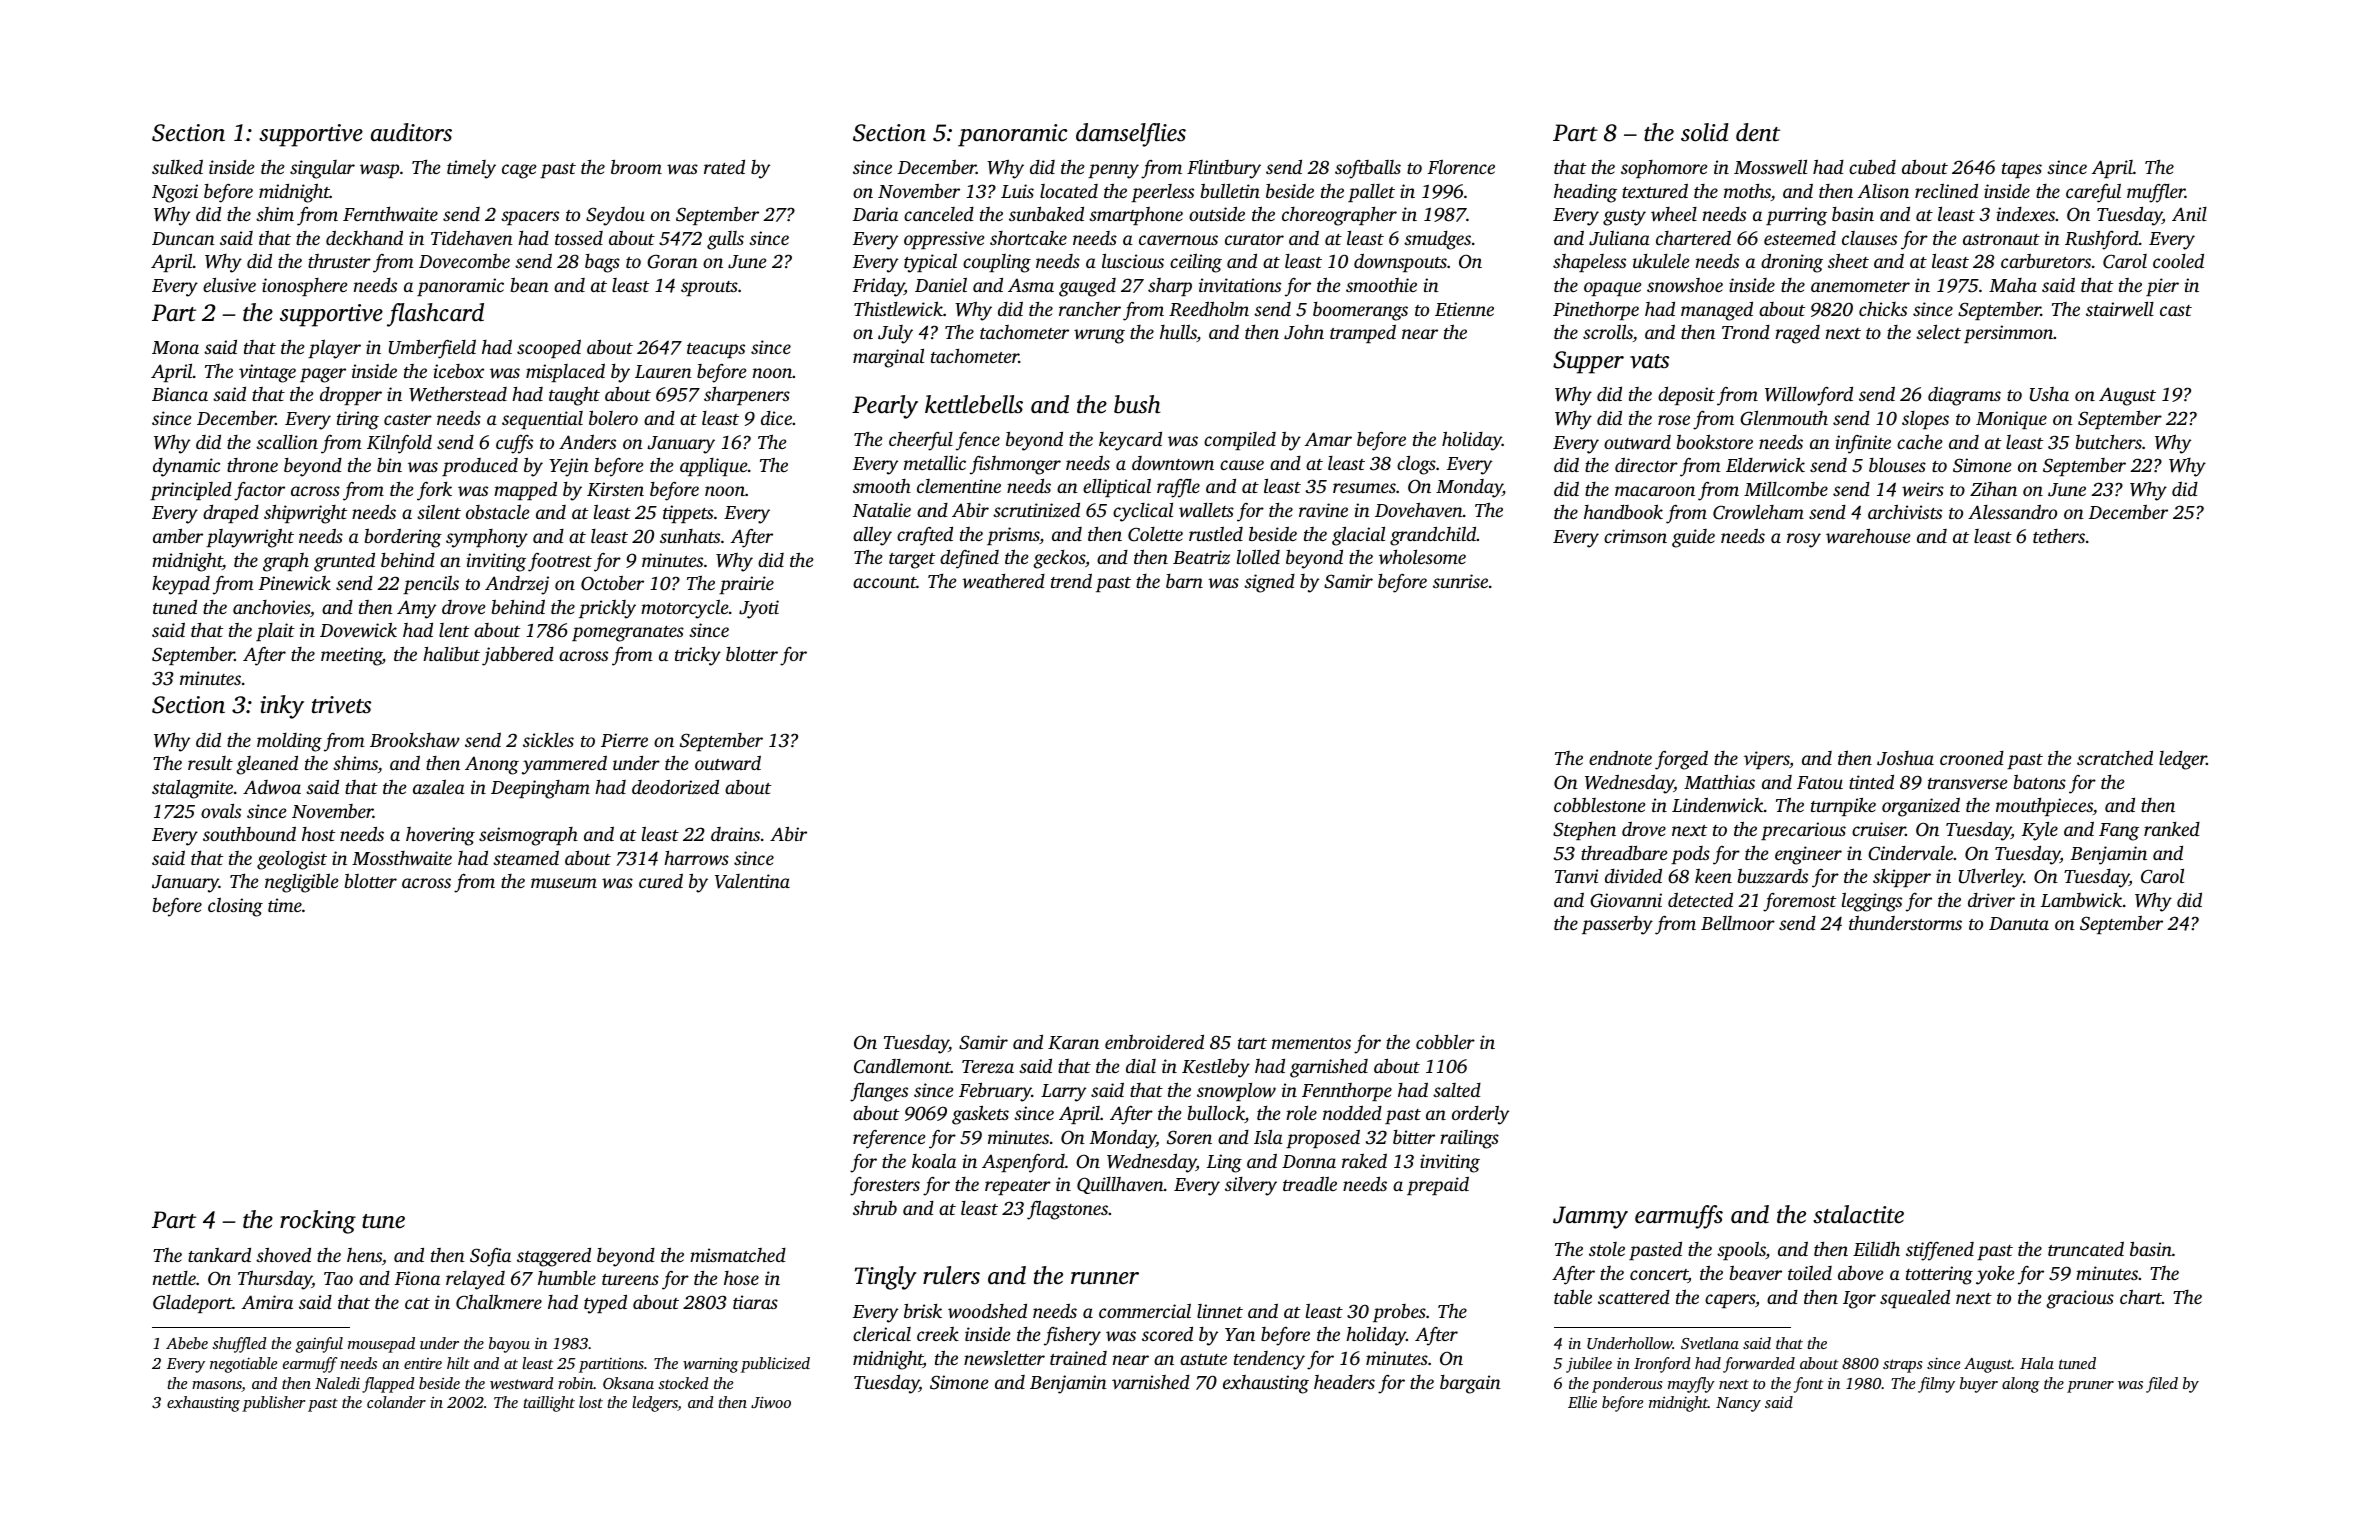 The height and width of the screenshot is (1533, 2370). Describe the element at coordinates (275, 632) in the screenshot. I see `plait` at that location.
